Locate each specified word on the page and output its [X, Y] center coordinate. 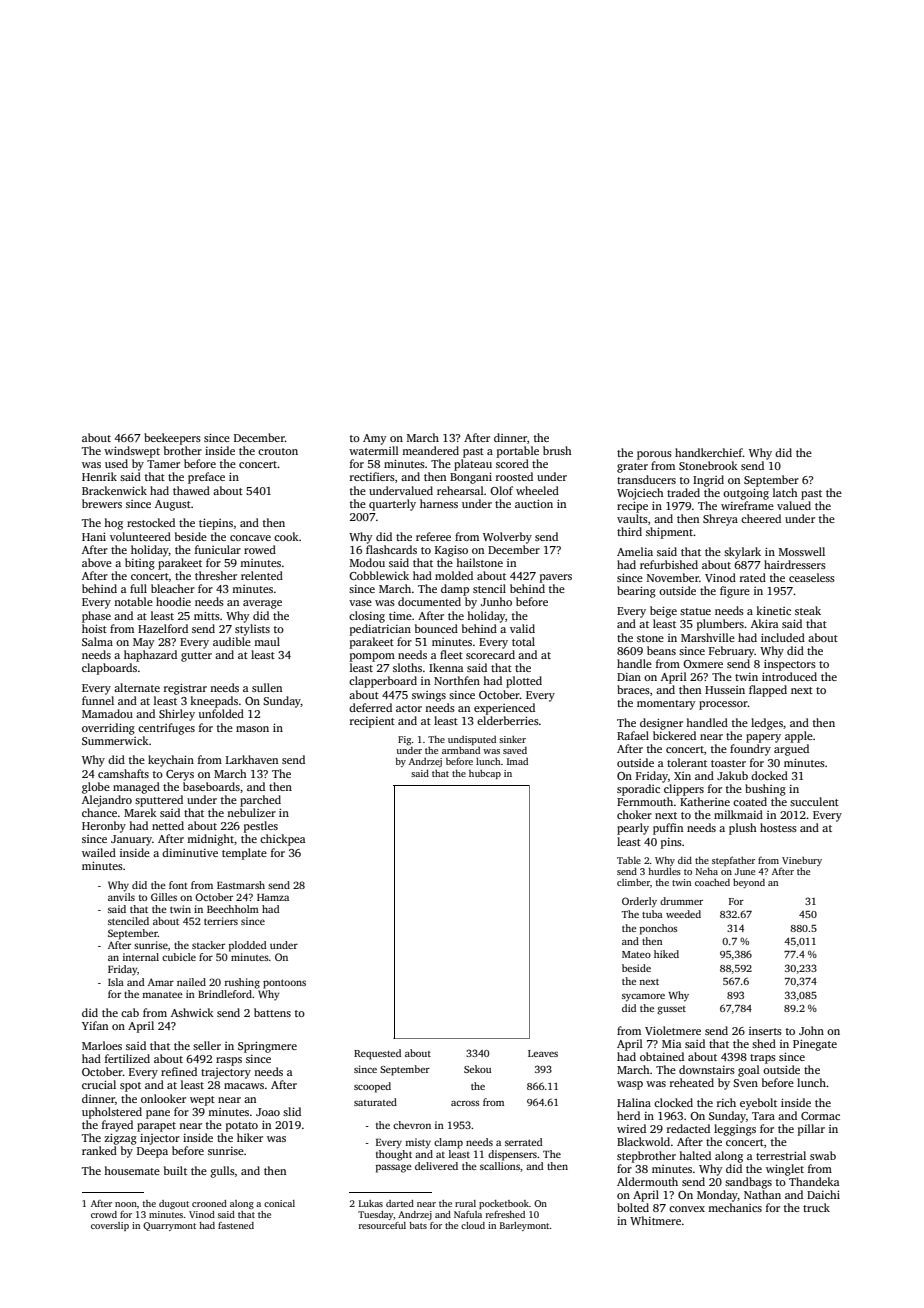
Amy [374, 439]
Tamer [163, 464]
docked [769, 775]
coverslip [110, 1226]
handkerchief [709, 452]
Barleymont [525, 1226]
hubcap [485, 774]
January [131, 840]
